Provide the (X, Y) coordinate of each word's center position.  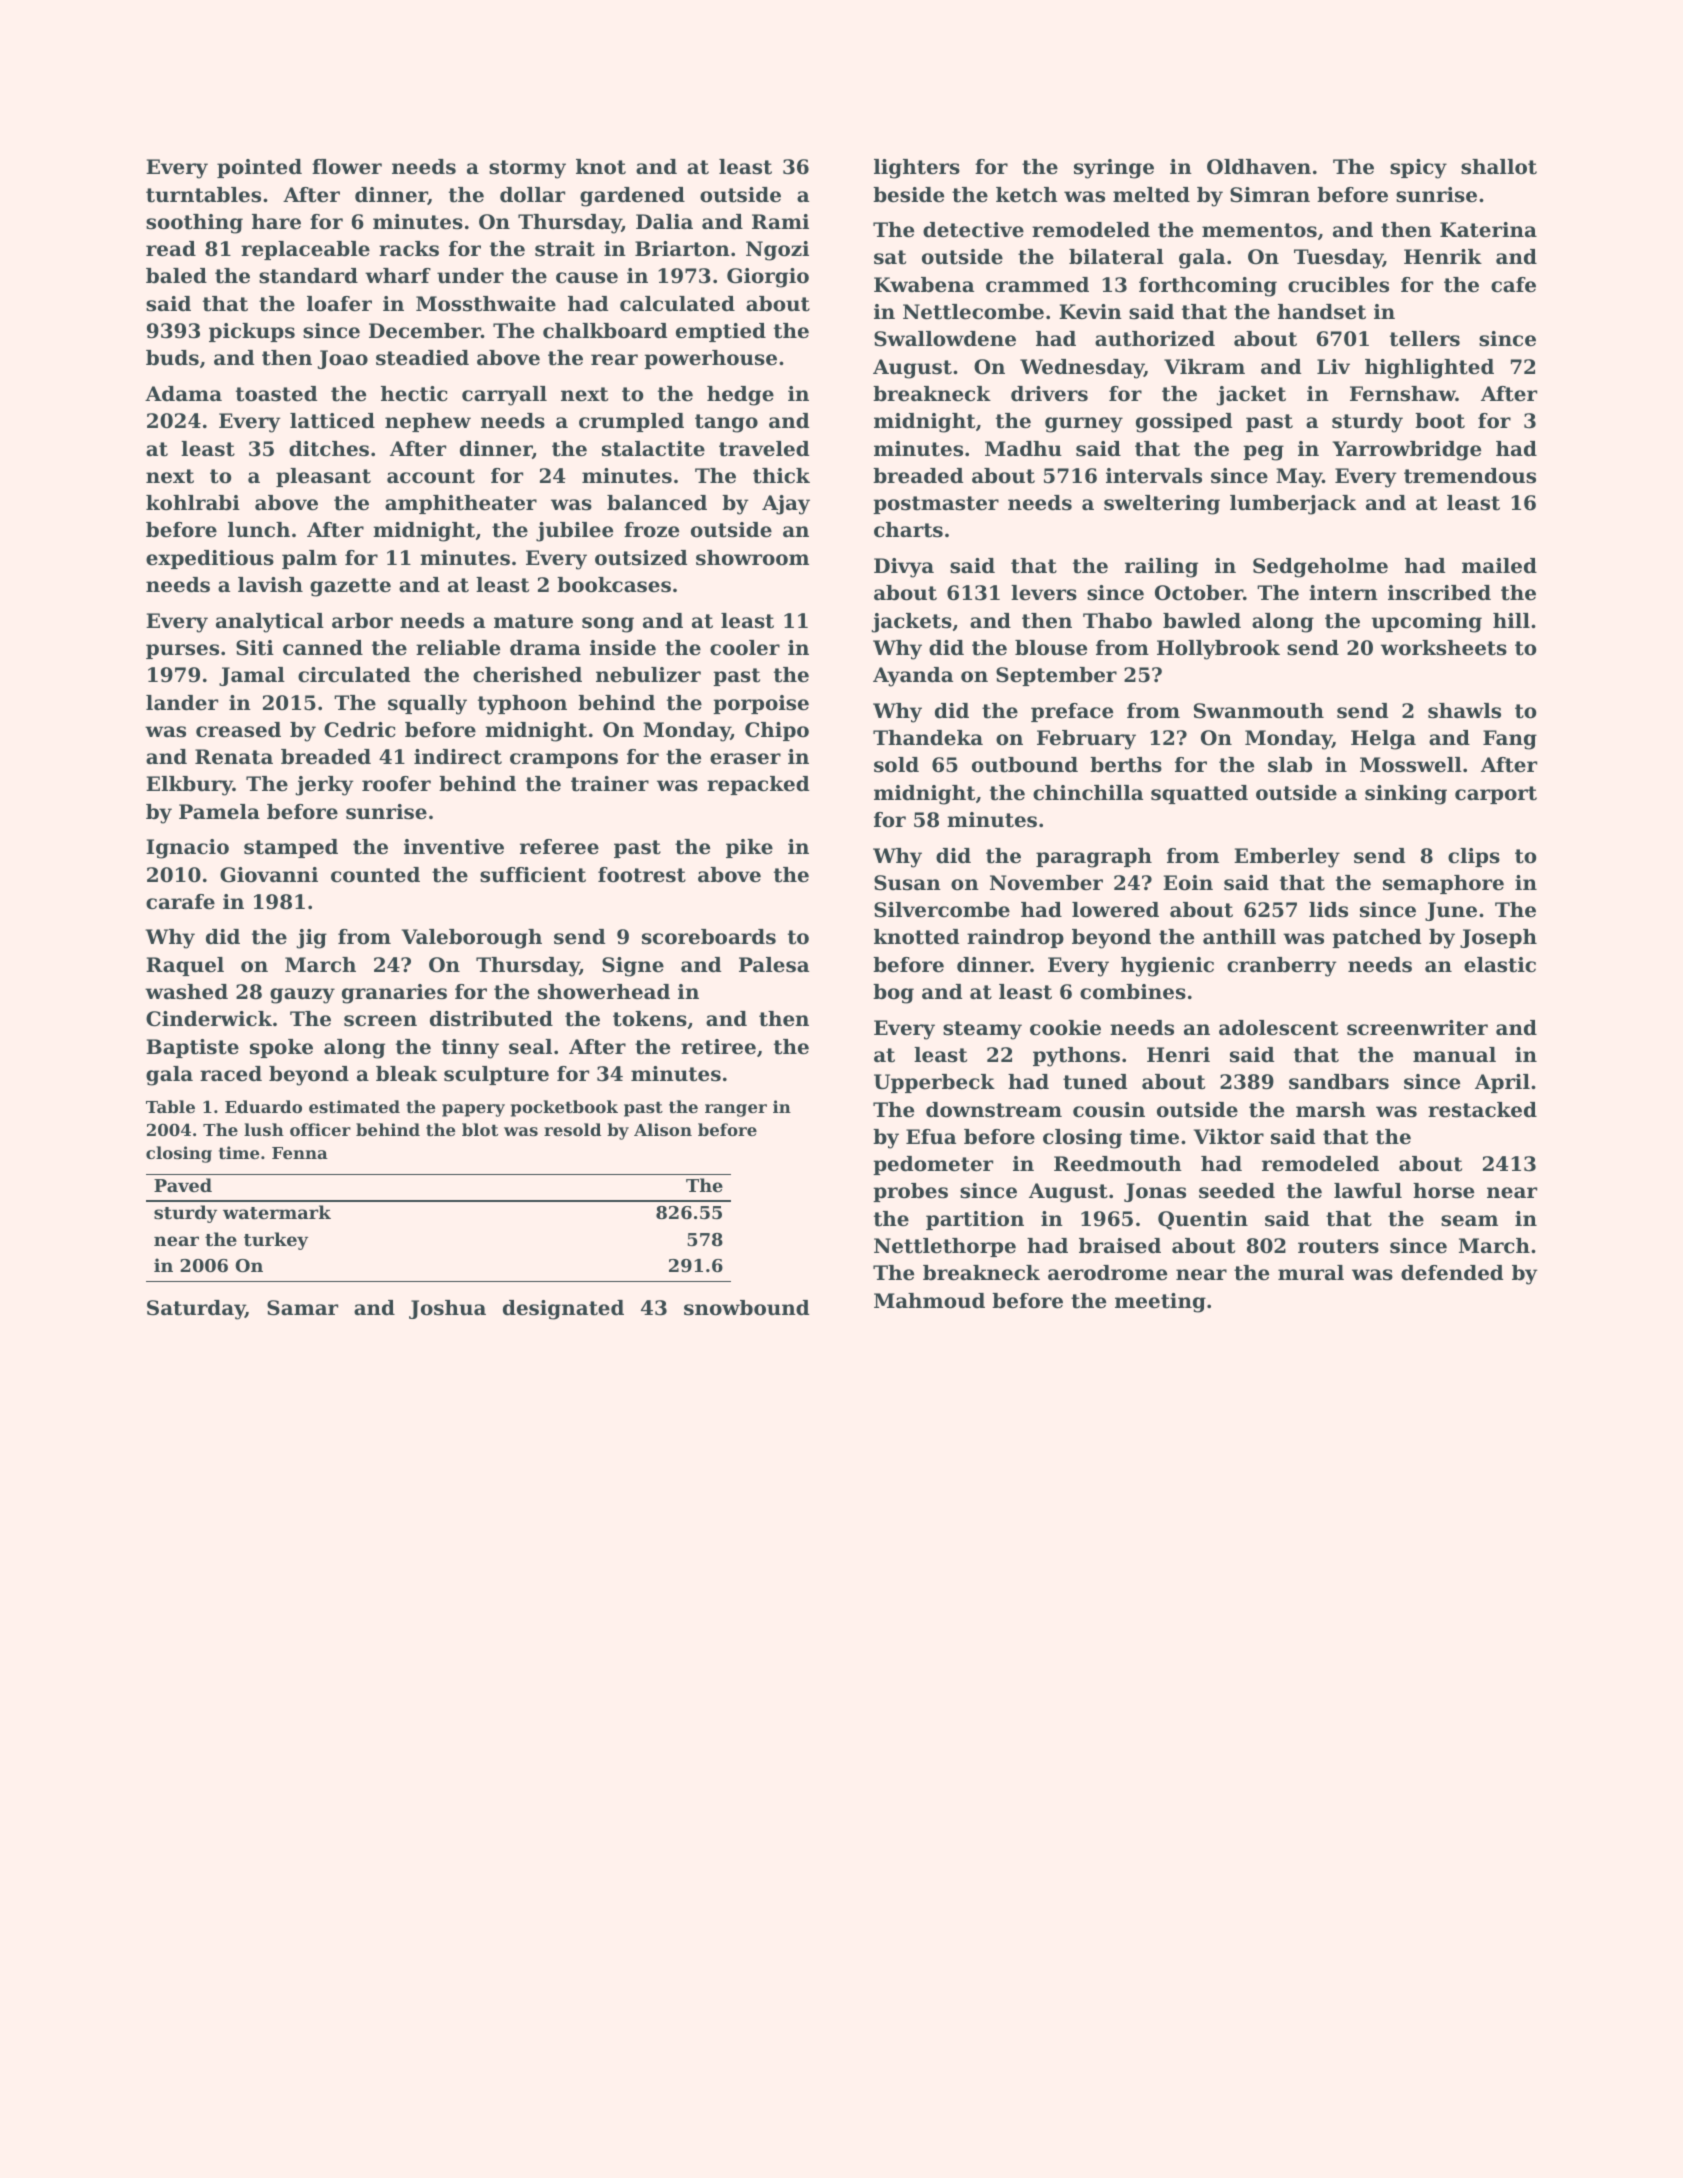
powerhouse (710, 359)
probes (910, 1192)
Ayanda (913, 677)
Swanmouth (1259, 711)
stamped (291, 848)
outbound (1025, 765)
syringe (1114, 169)
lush (264, 1129)
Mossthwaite (486, 304)
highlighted (1429, 369)
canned (323, 648)
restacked (1482, 1110)
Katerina (1488, 230)
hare (276, 222)
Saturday (196, 1310)
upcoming (1427, 623)
